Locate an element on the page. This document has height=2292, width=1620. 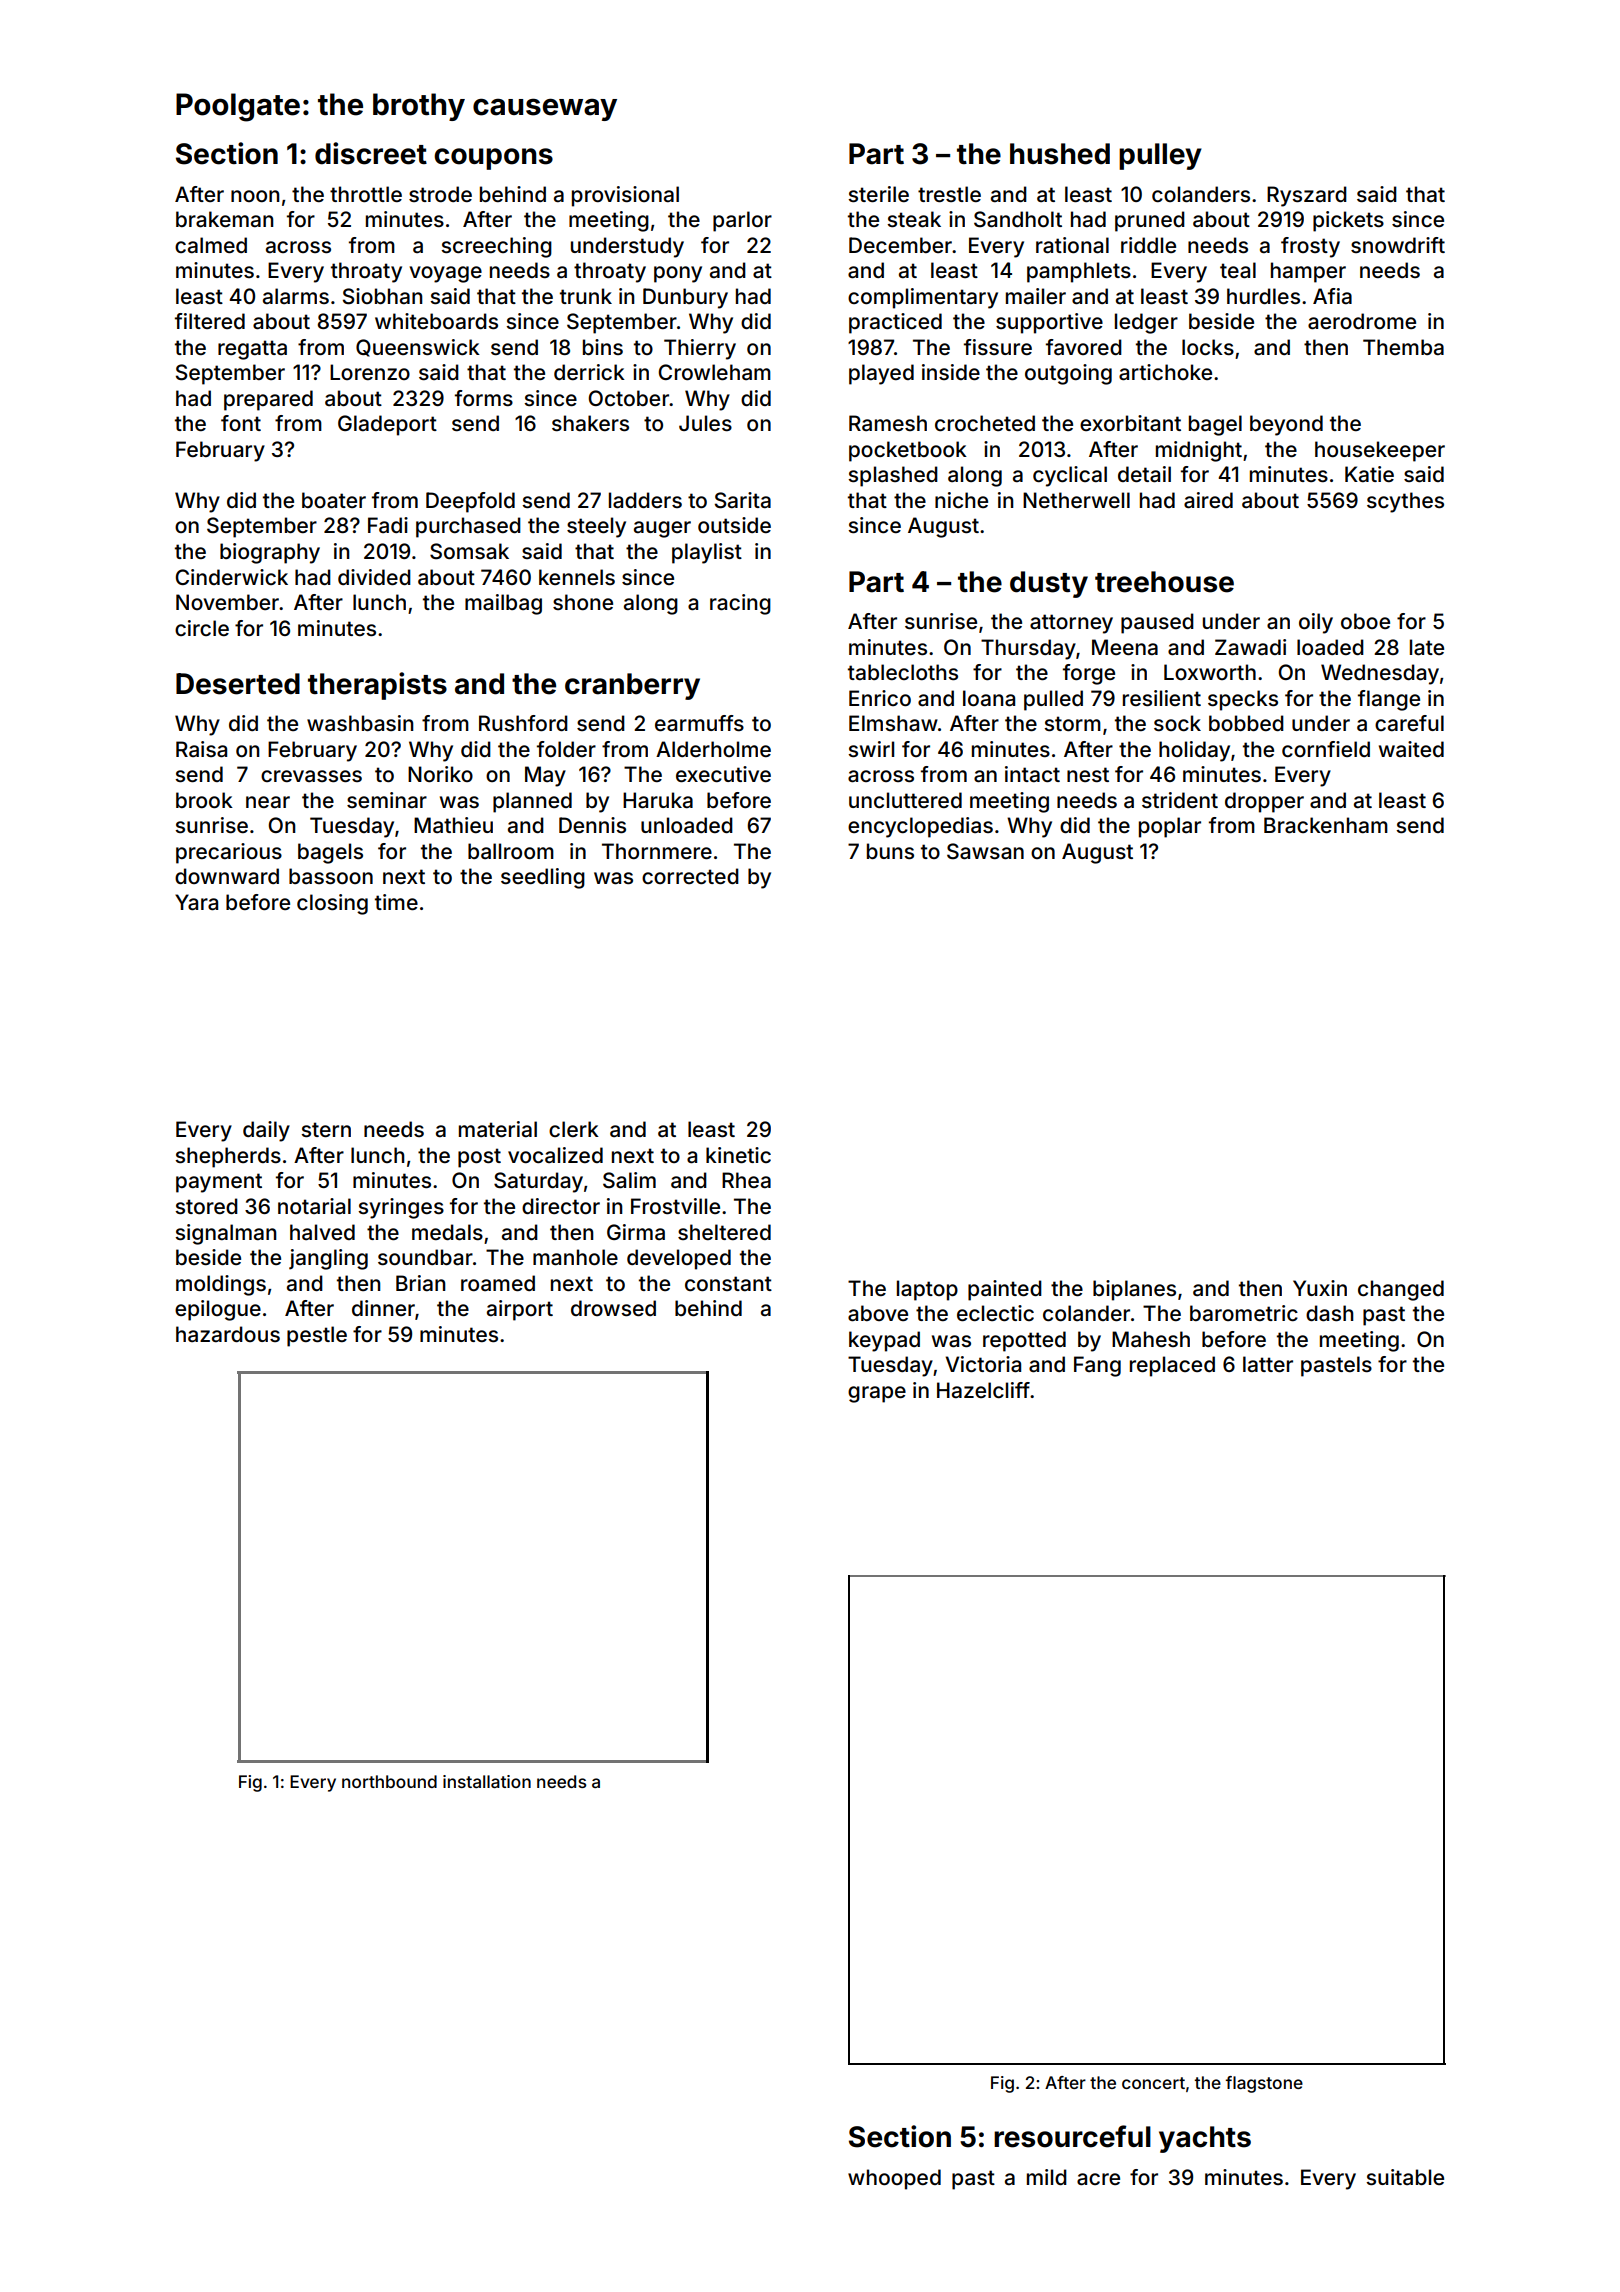
alarms is located at coordinates (296, 296).
